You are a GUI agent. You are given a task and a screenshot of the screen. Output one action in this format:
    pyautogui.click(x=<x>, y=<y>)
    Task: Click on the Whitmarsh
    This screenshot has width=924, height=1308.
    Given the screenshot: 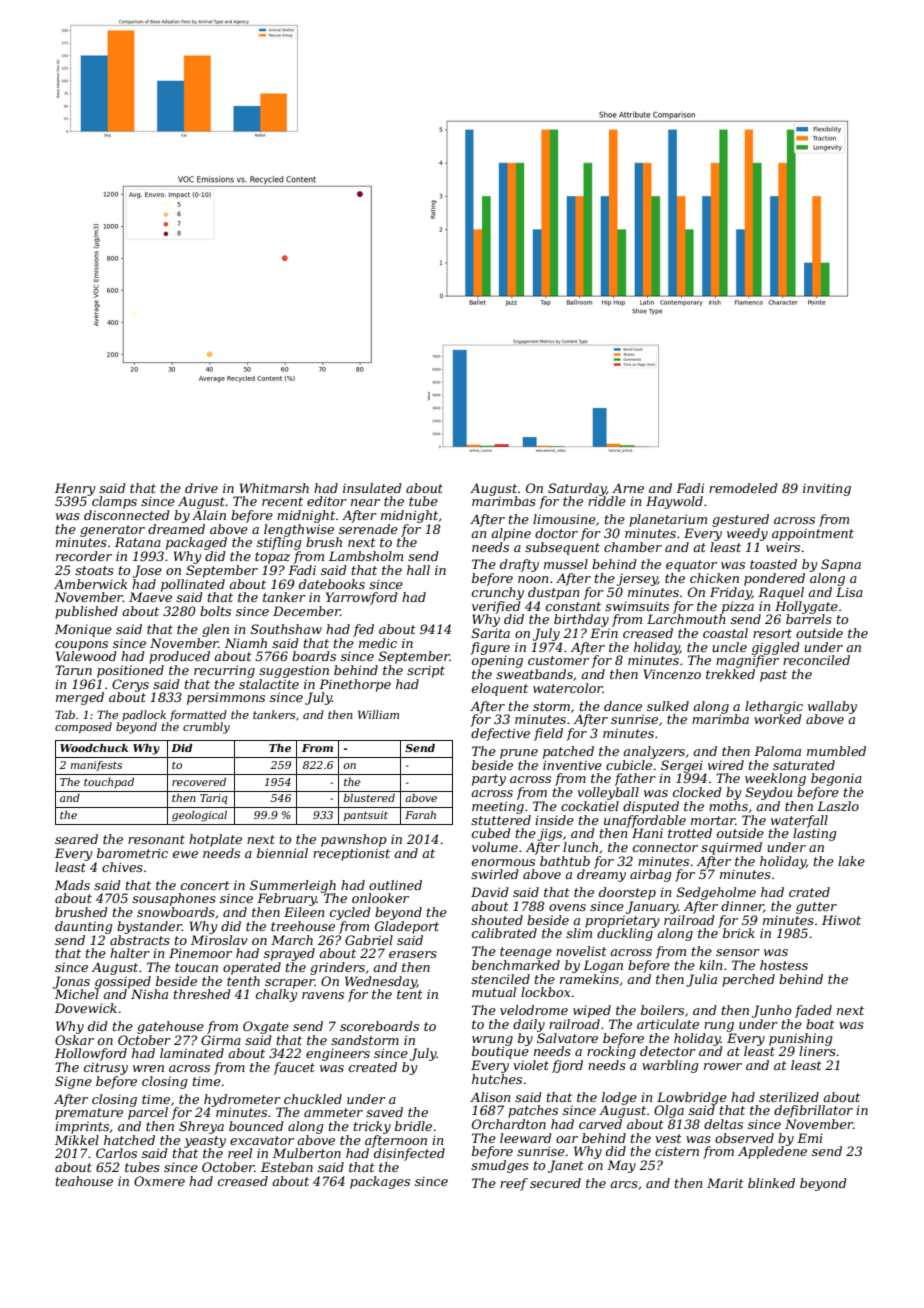 What is the action you would take?
    pyautogui.click(x=274, y=488)
